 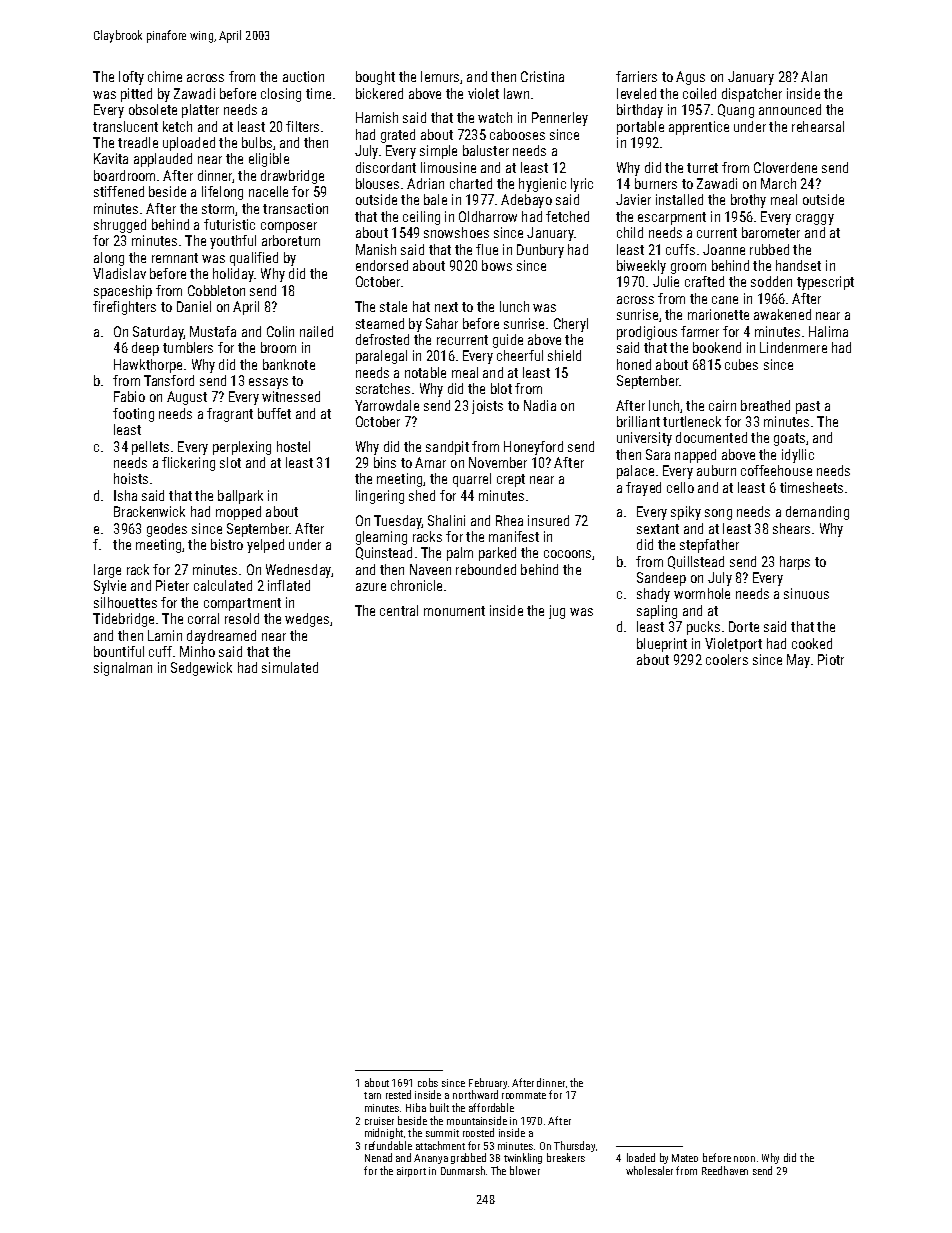 What do you see at coordinates (290, 667) in the image?
I see `simulated` at bounding box center [290, 667].
